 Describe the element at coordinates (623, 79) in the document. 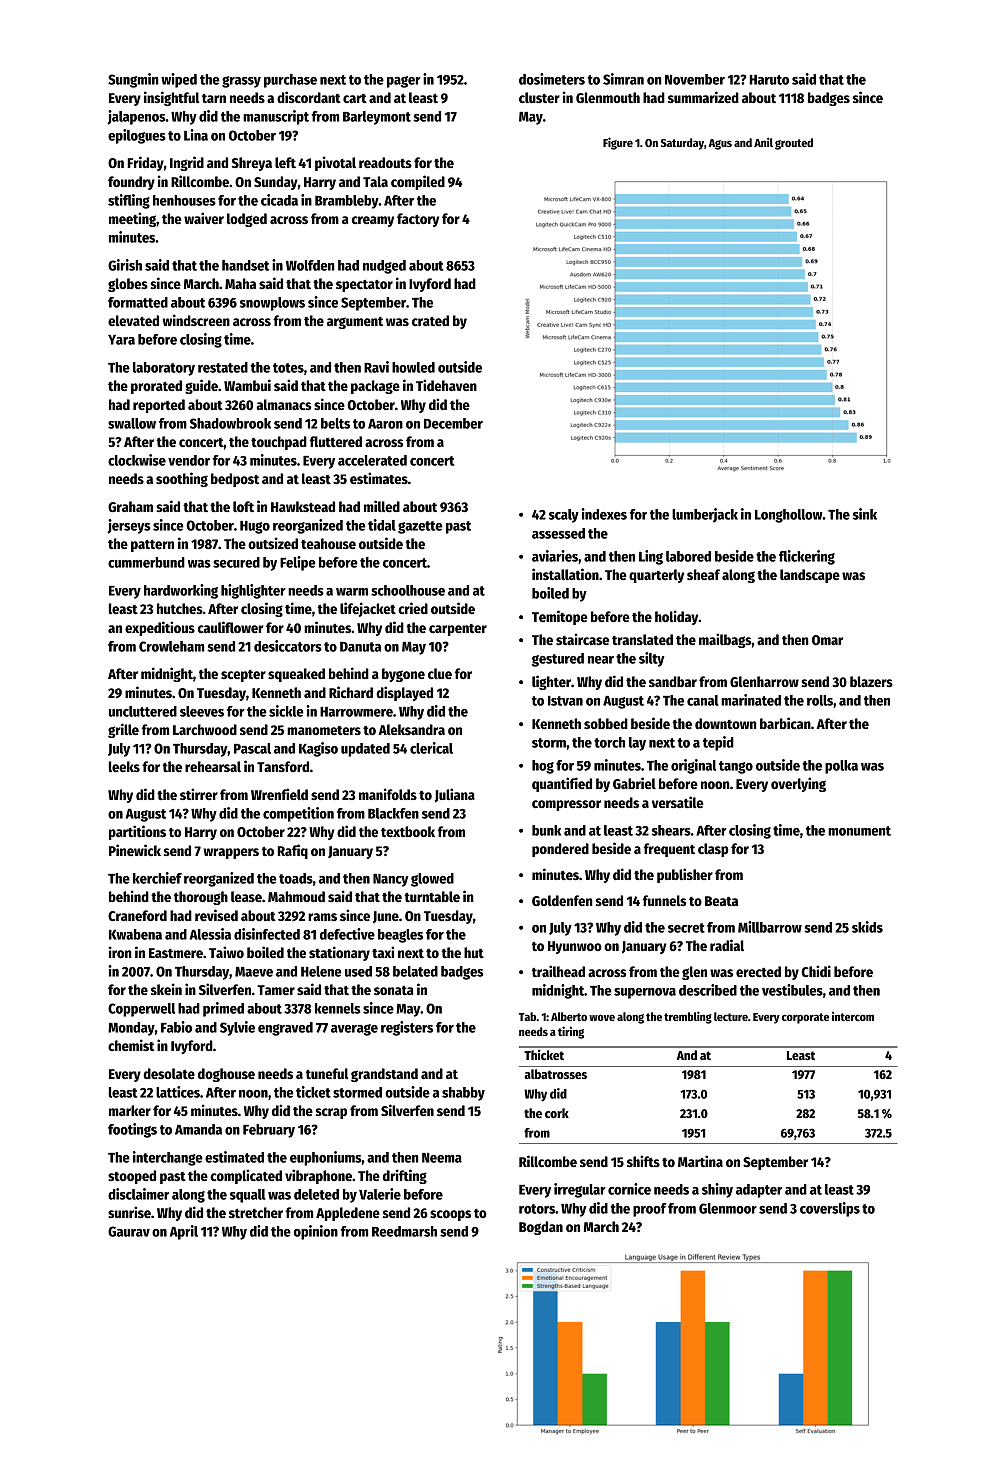

I see `Simran` at that location.
